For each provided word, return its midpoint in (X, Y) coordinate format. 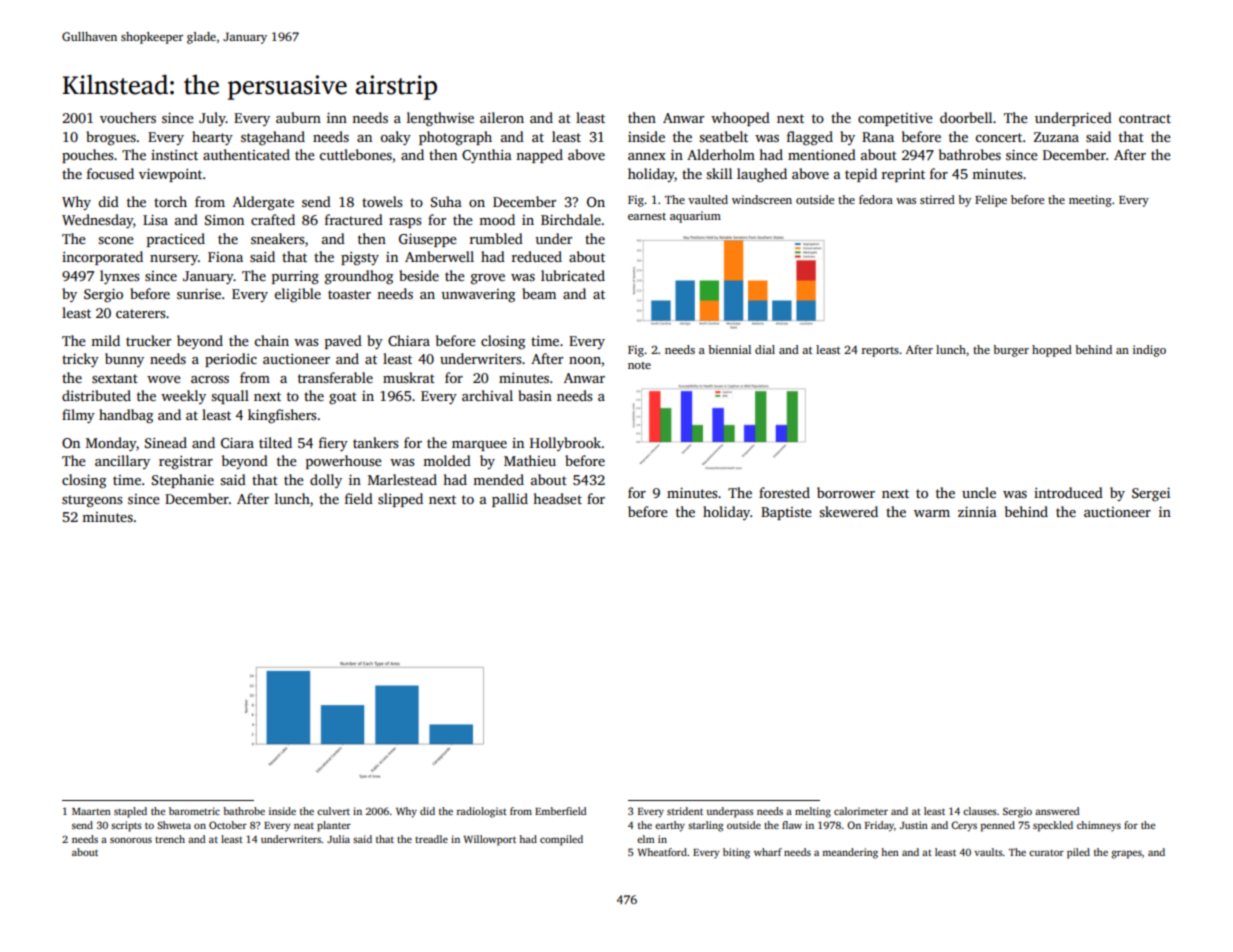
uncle (979, 492)
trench (170, 839)
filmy (78, 416)
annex (647, 156)
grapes (1126, 854)
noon (585, 360)
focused (110, 173)
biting (736, 853)
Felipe (991, 201)
